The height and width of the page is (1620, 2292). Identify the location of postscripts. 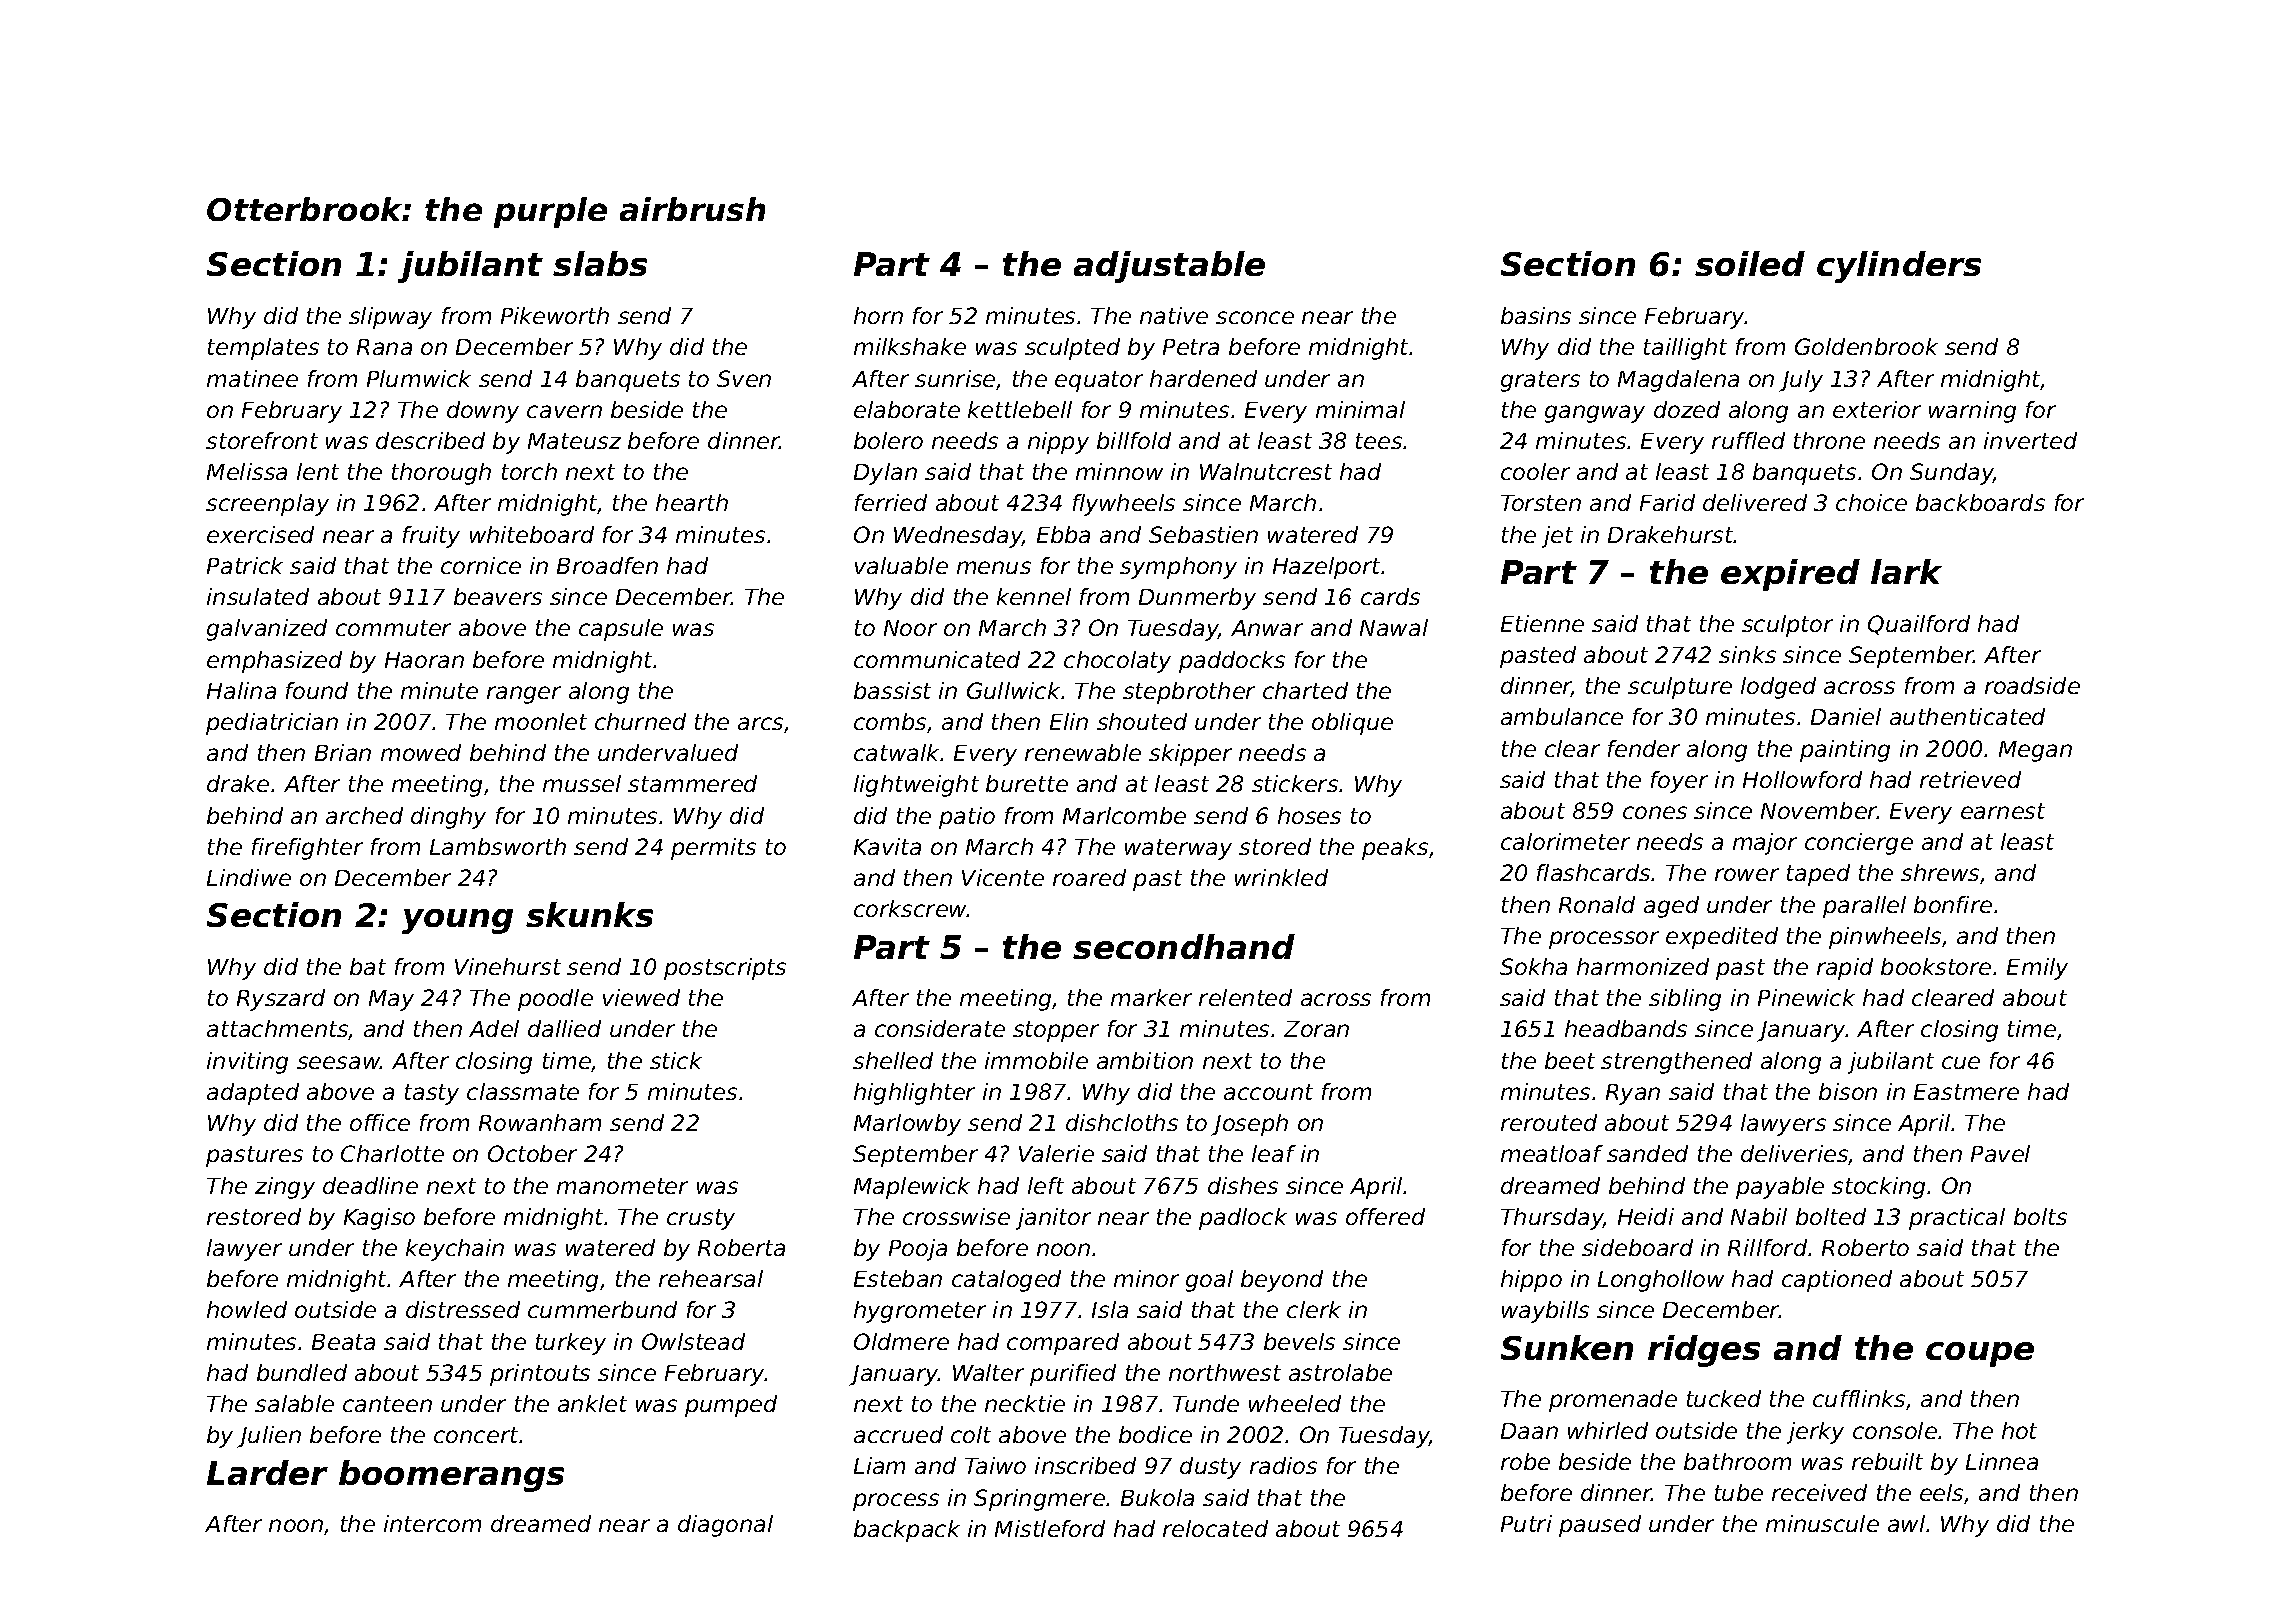
(725, 969).
